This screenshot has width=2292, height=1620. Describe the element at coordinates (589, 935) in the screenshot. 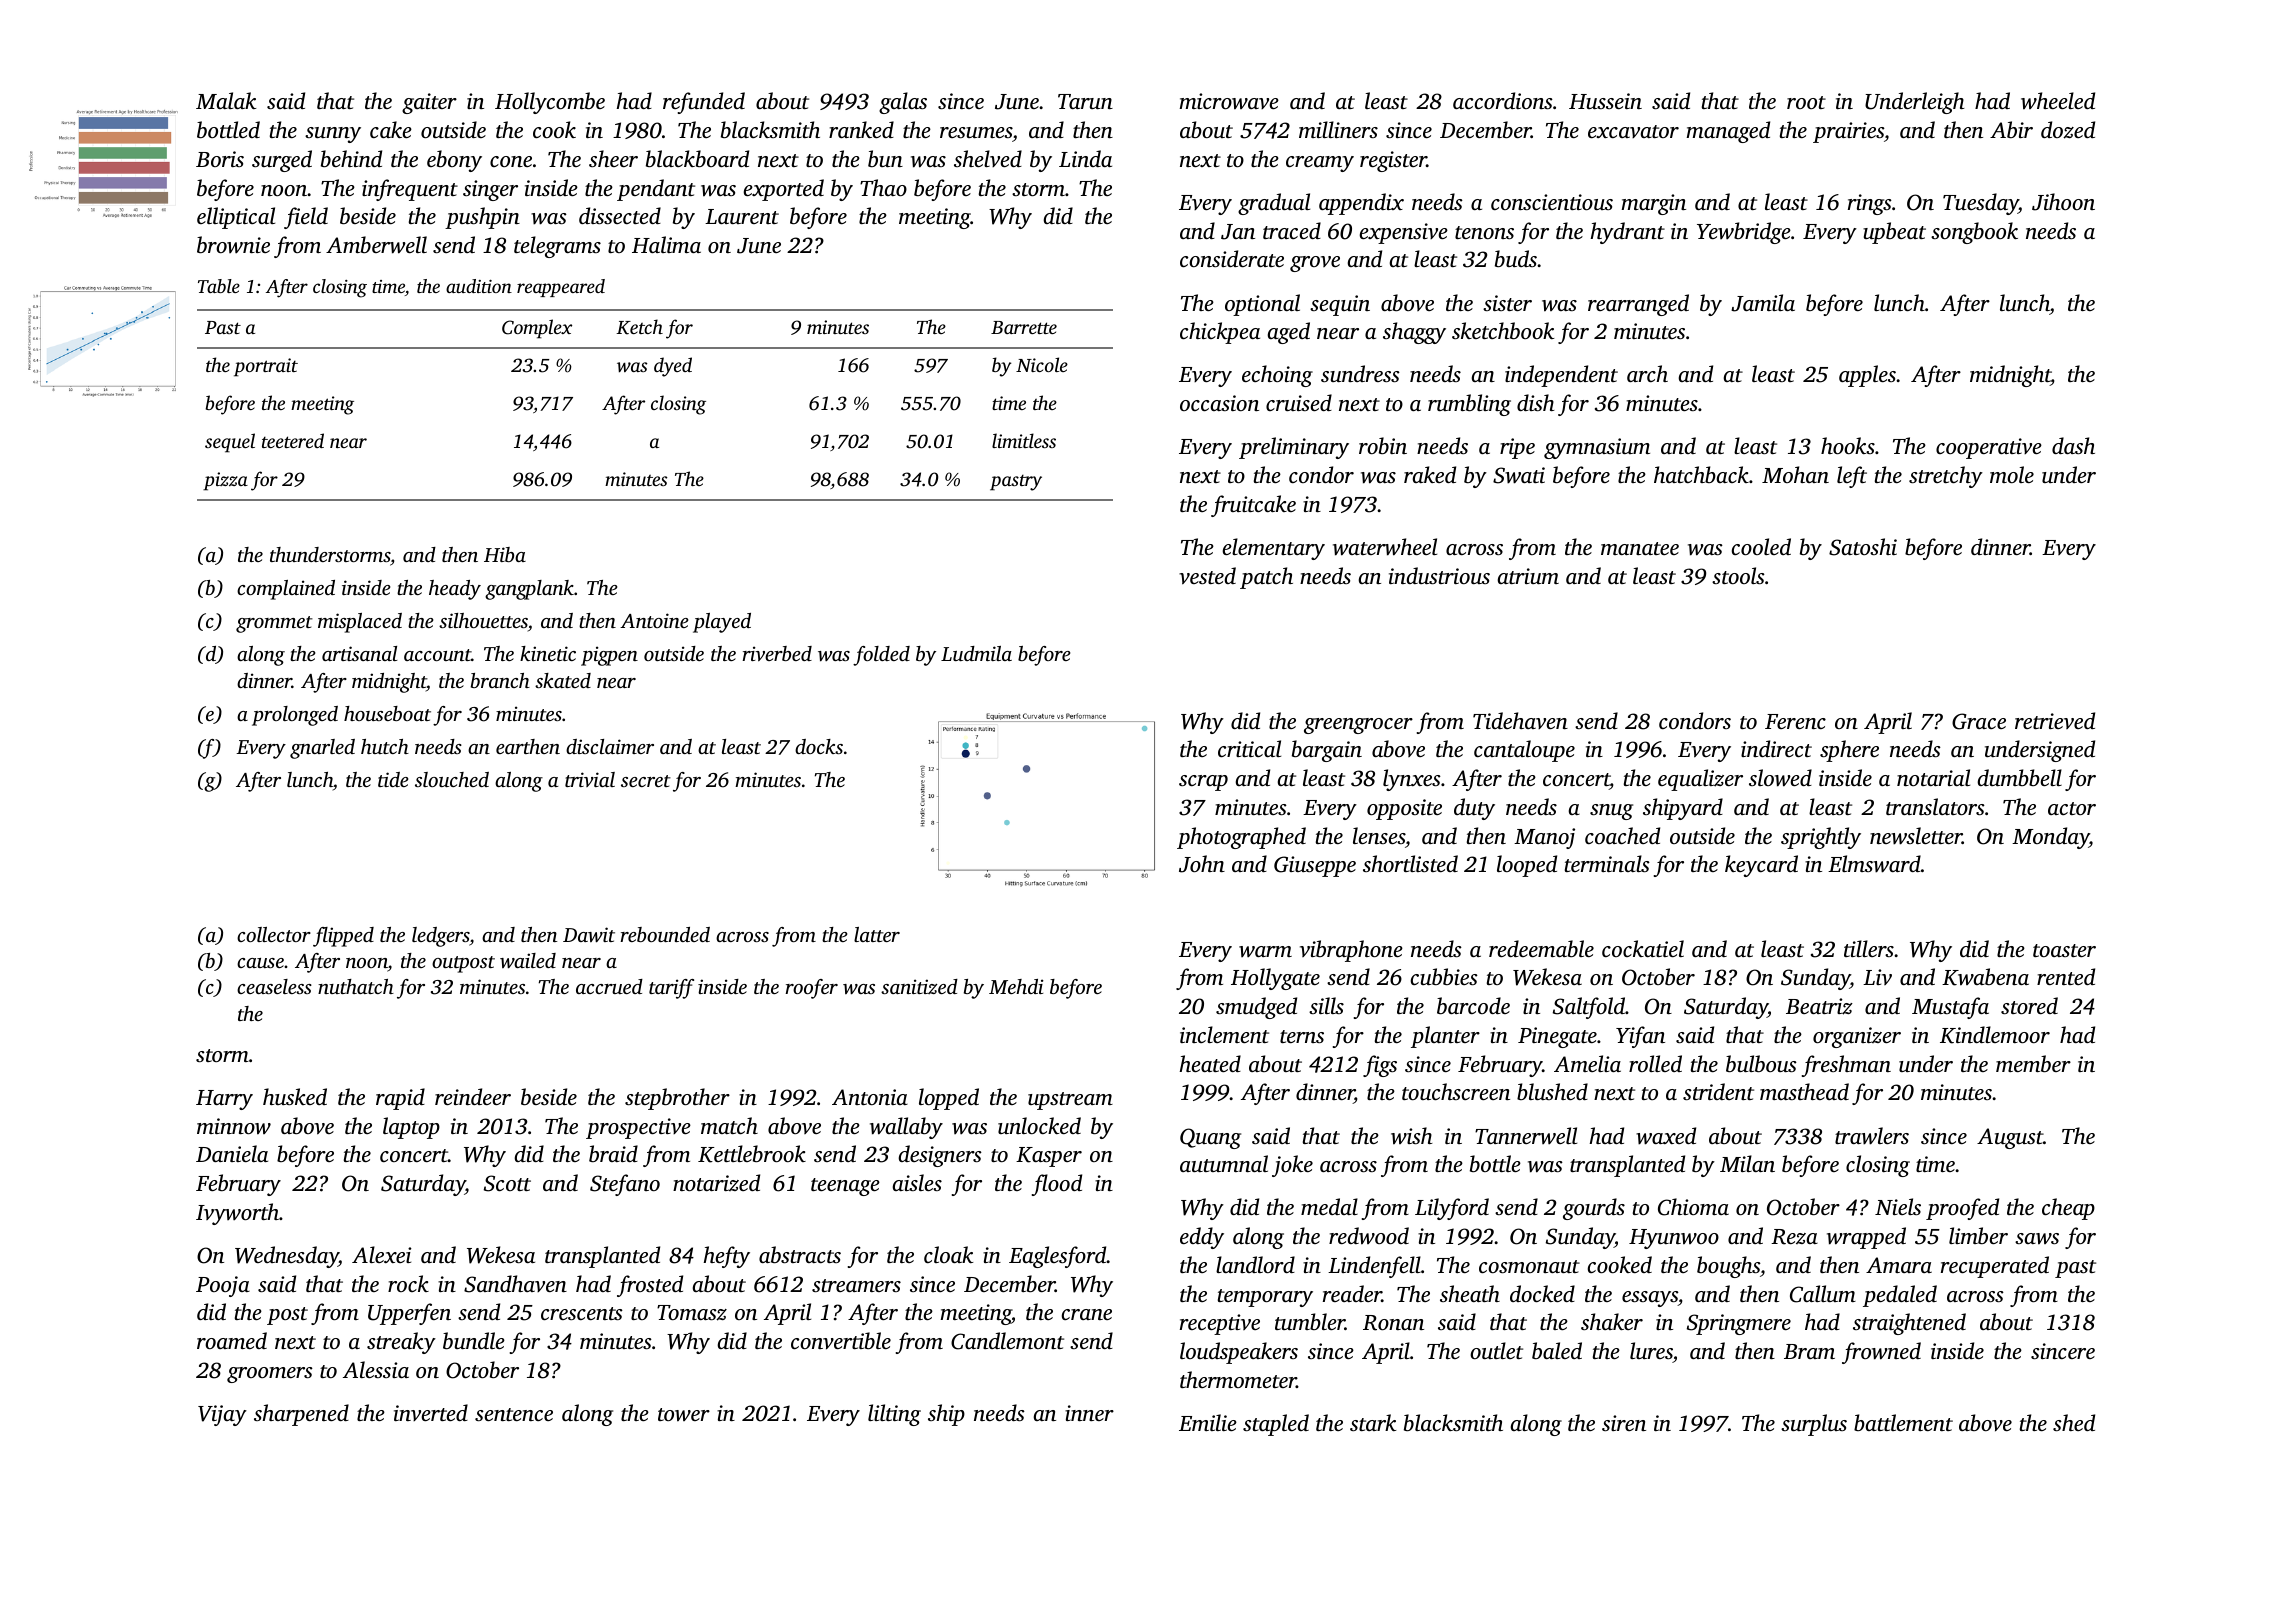

I see `Dawit` at that location.
